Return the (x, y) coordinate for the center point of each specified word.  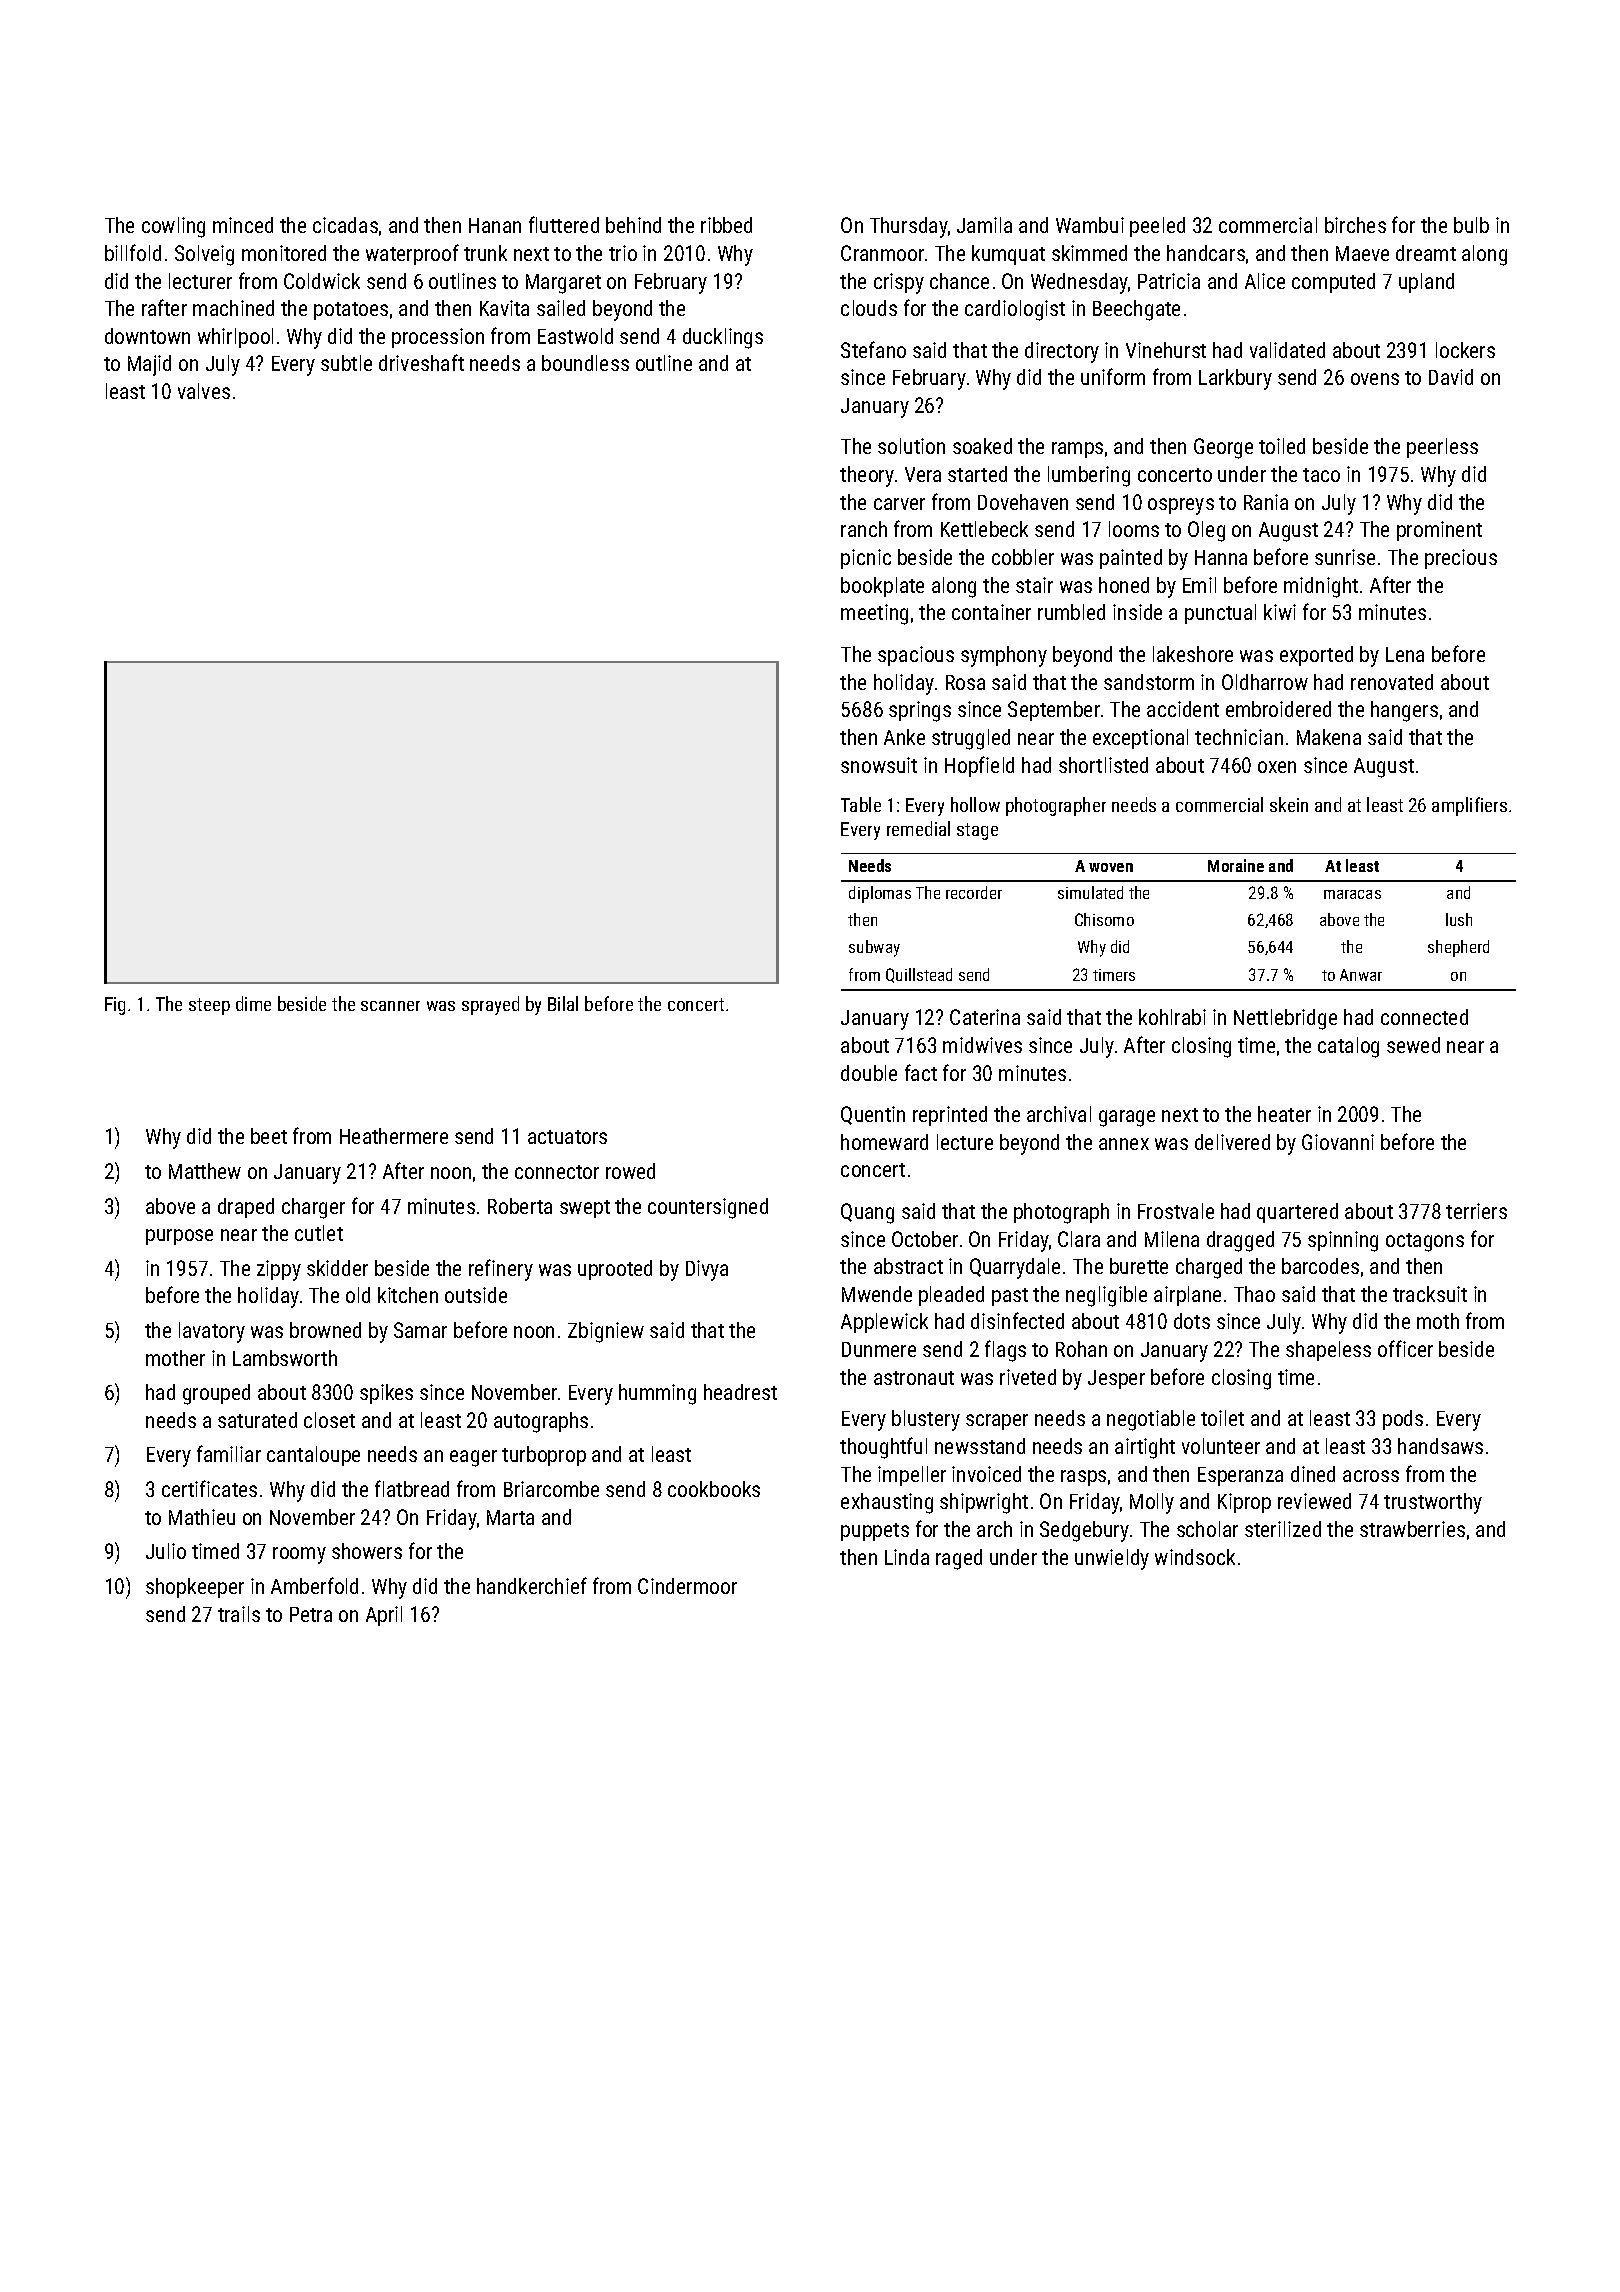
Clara (1079, 1239)
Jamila (984, 225)
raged (959, 1559)
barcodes (1320, 1266)
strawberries (1412, 1529)
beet (269, 1136)
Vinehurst (1166, 350)
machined (233, 308)
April (384, 1616)
